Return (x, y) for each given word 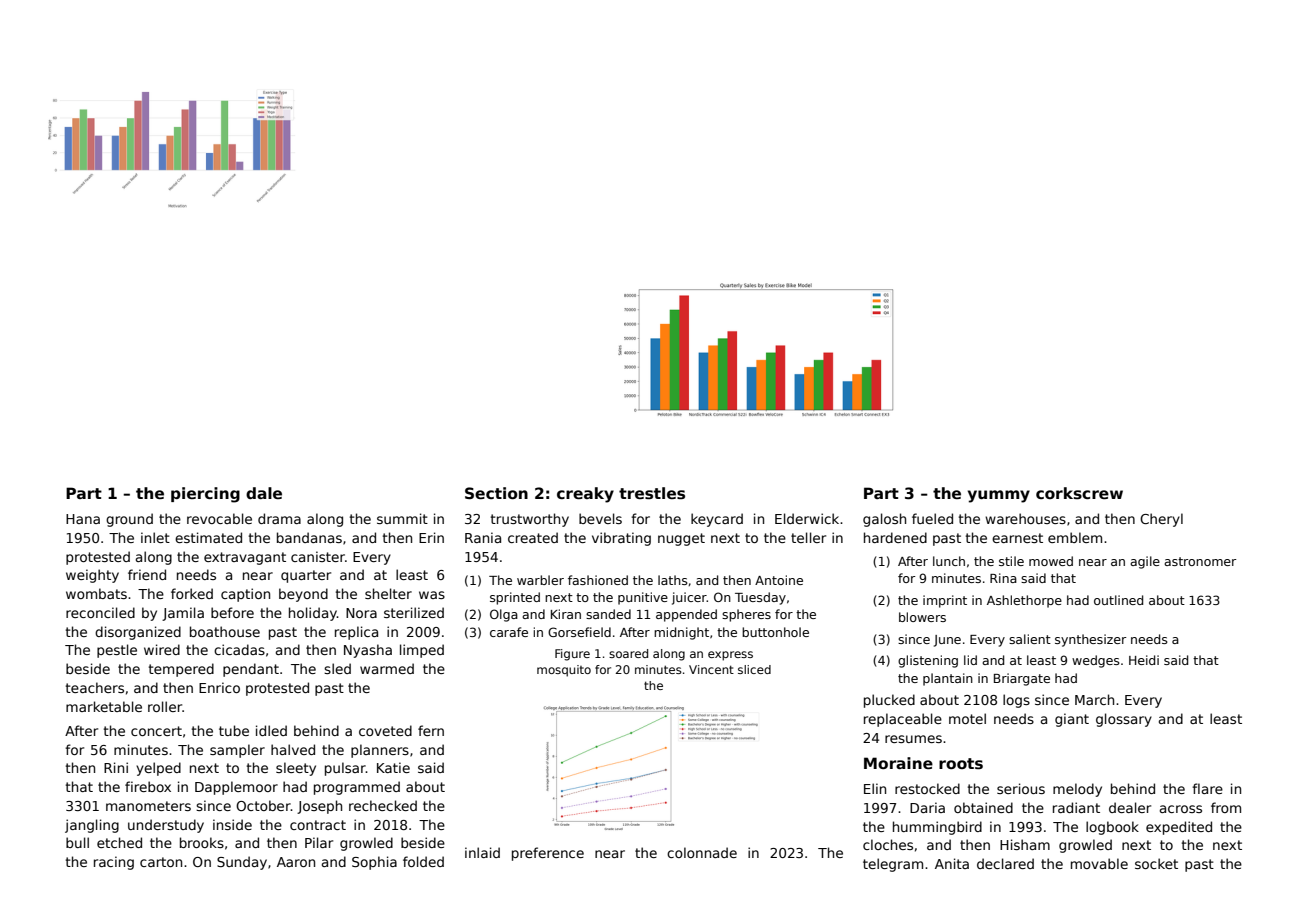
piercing (205, 495)
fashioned (598, 580)
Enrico (219, 687)
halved (293, 749)
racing (114, 863)
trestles (652, 493)
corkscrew (1079, 493)
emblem (1075, 537)
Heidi (1144, 660)
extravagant (245, 558)
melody (1077, 790)
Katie (393, 767)
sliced (754, 669)
